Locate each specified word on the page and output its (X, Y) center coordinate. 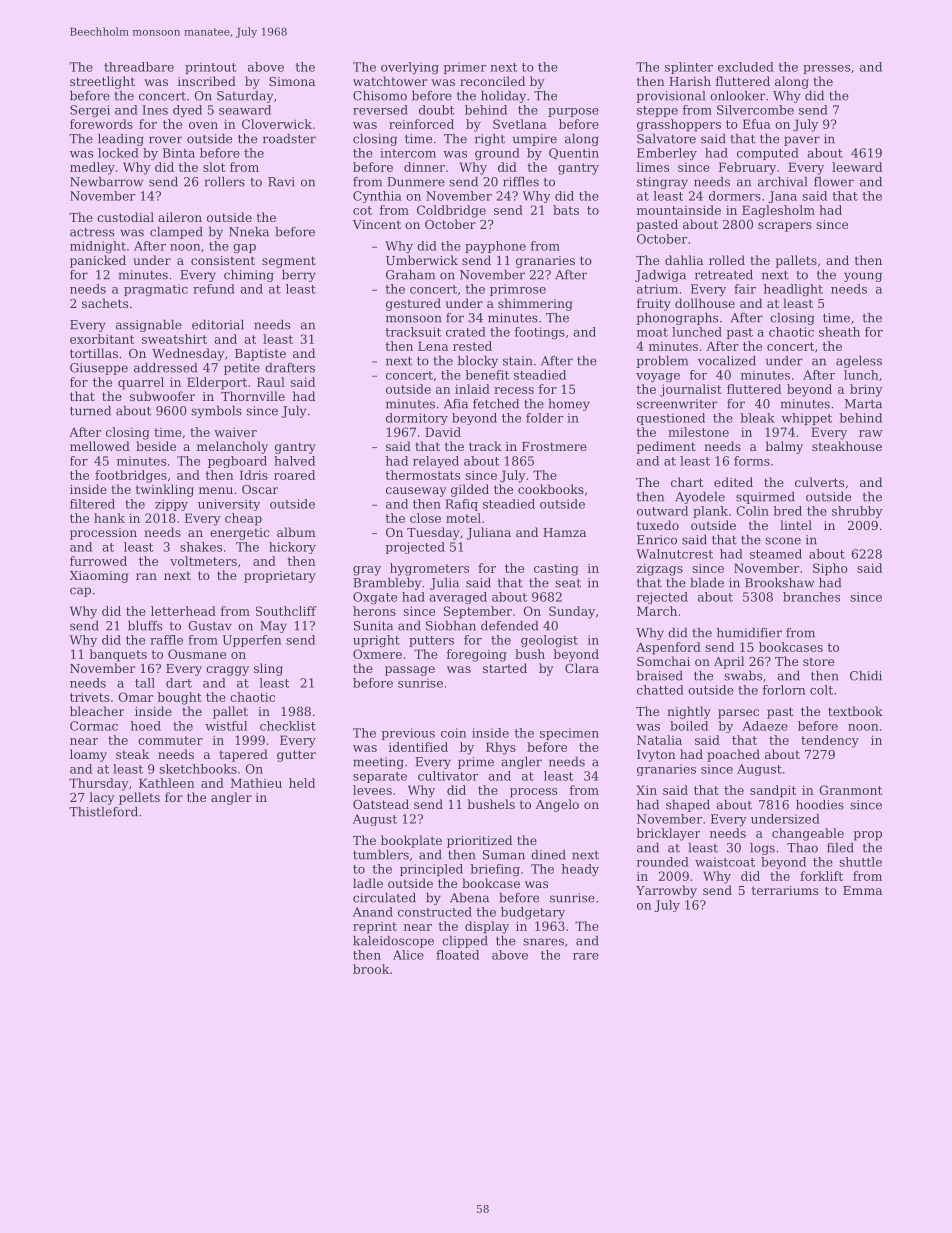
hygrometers (429, 569)
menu (216, 490)
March (657, 611)
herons (374, 611)
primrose (518, 290)
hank (109, 518)
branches (811, 597)
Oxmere (377, 654)
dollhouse (705, 303)
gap (244, 248)
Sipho (830, 569)
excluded (746, 67)
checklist (288, 726)
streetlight (102, 82)
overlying (410, 68)
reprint (375, 928)
